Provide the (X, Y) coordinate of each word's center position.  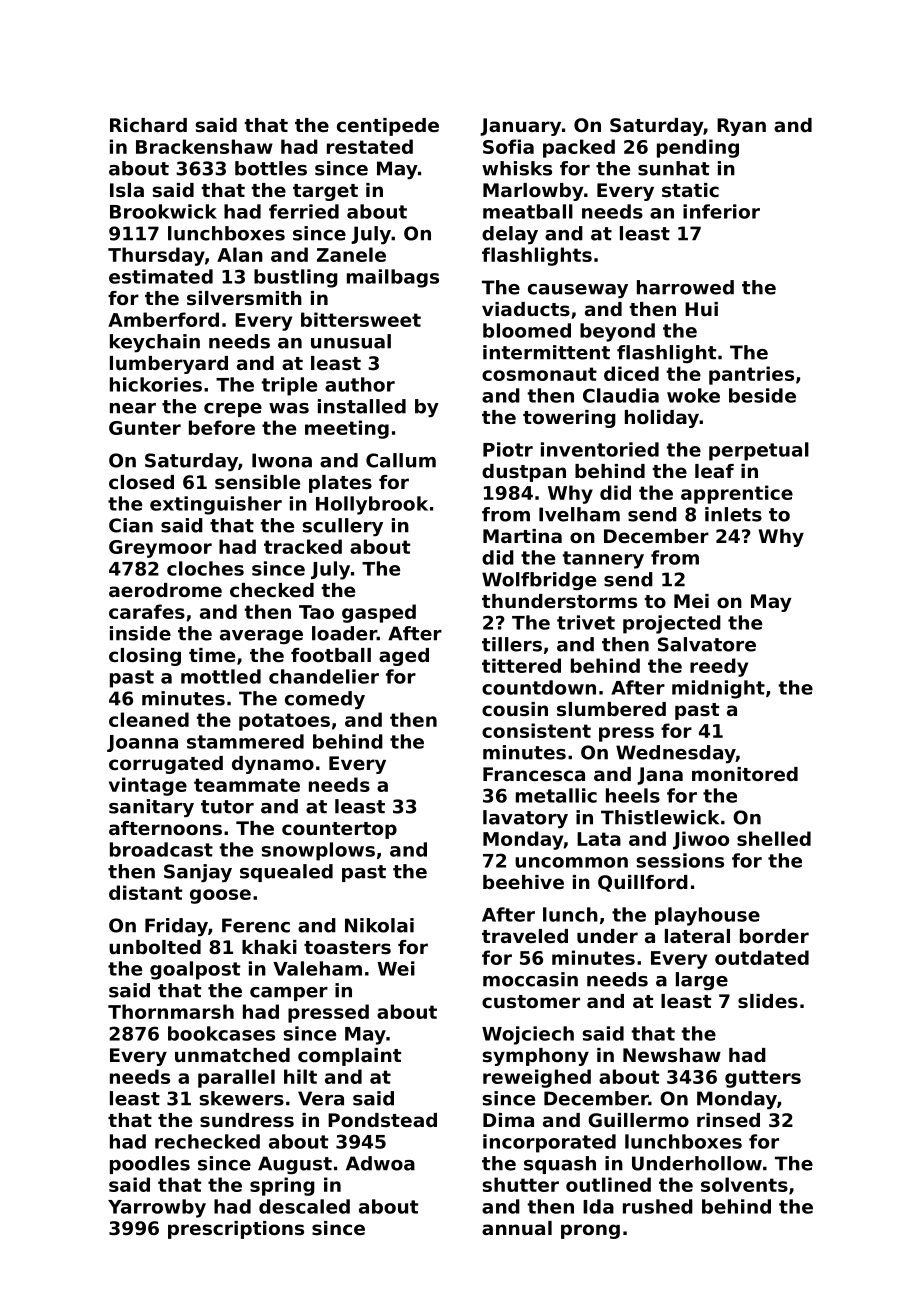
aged (404, 657)
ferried (304, 211)
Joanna (142, 743)
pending (698, 148)
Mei (691, 601)
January (520, 127)
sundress (247, 1120)
